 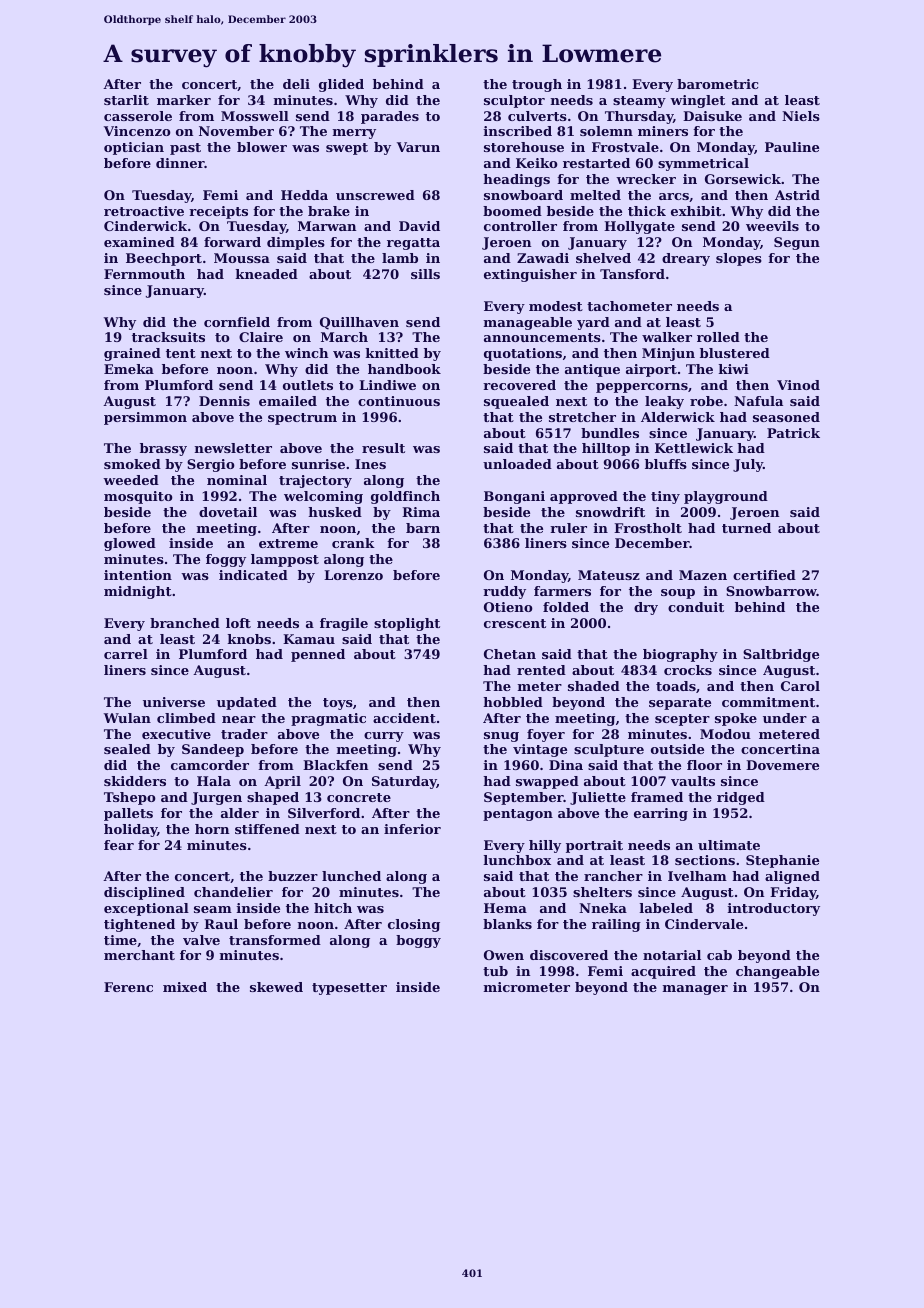 What do you see at coordinates (228, 512) in the screenshot?
I see `dovetail` at bounding box center [228, 512].
